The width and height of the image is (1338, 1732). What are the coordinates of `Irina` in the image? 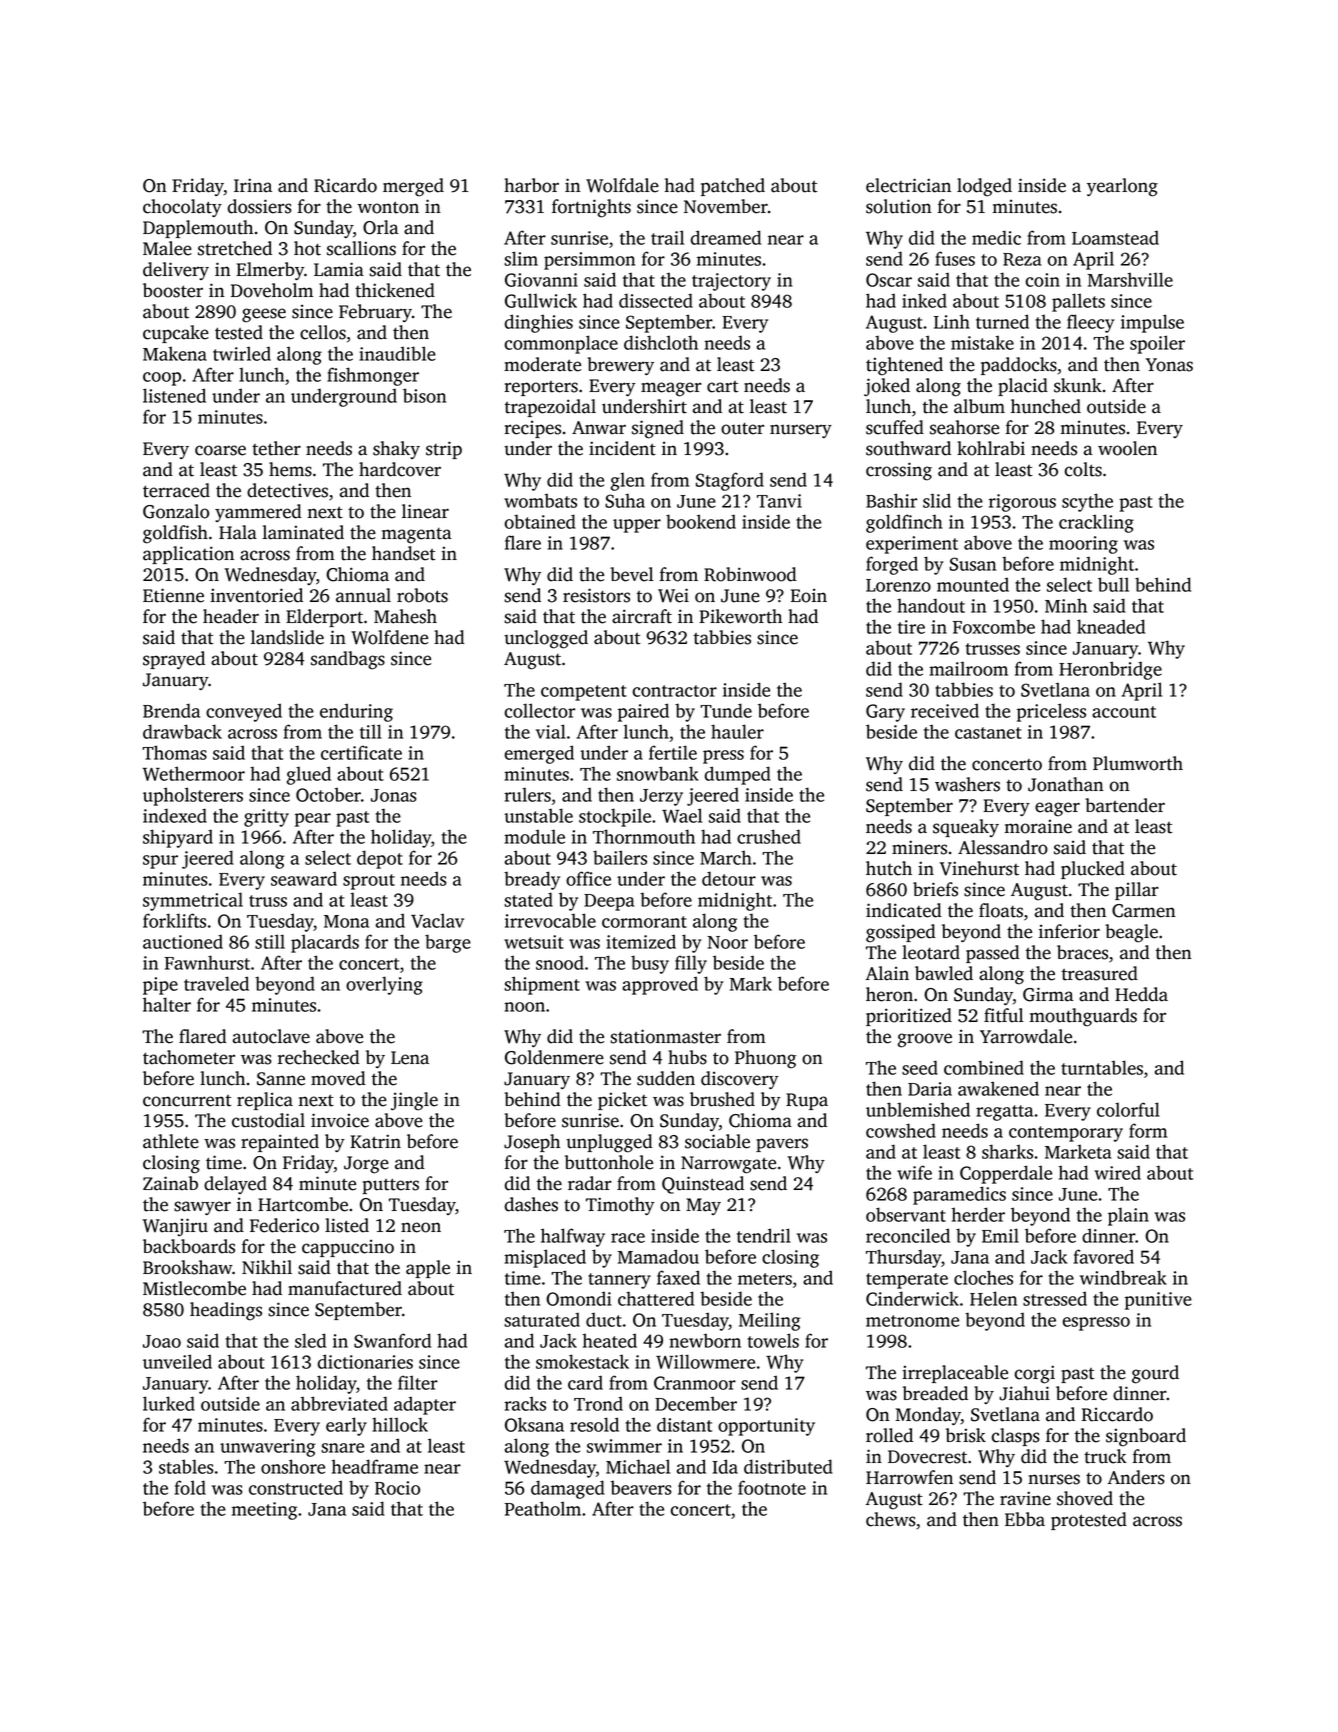 It's located at (253, 185).
